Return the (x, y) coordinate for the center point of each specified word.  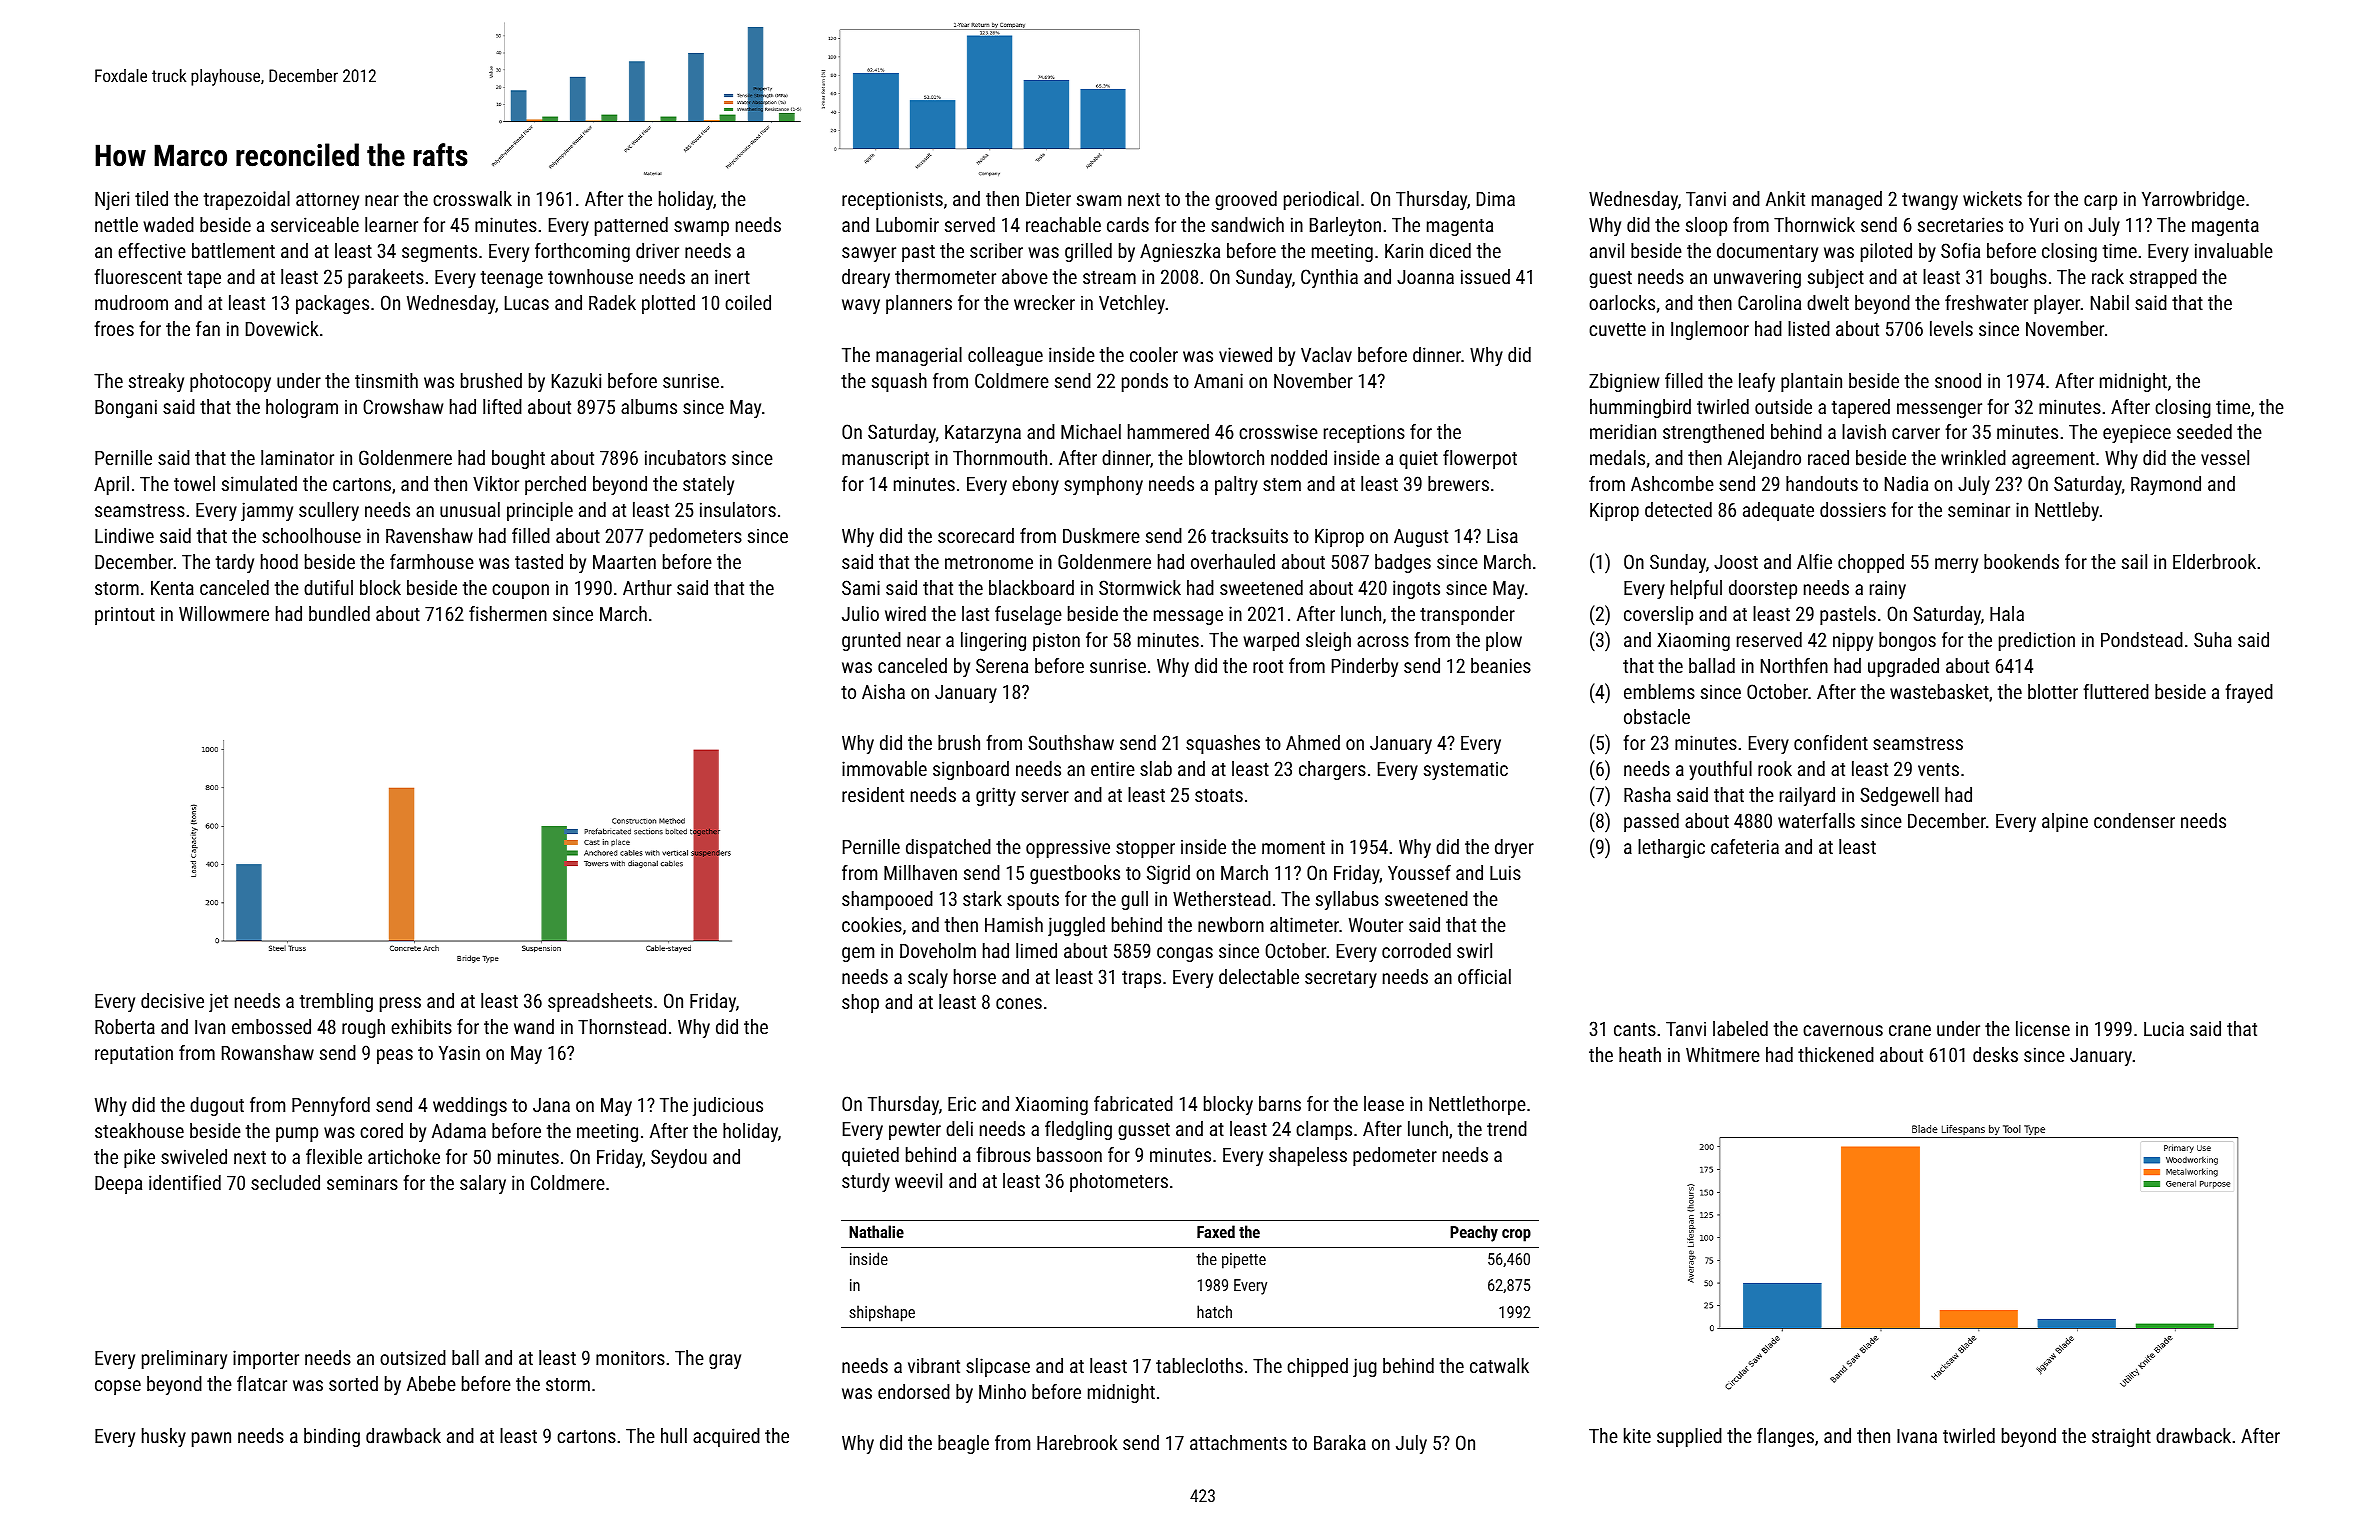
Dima (1496, 199)
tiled (151, 198)
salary (483, 1184)
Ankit (1785, 198)
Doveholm (938, 950)
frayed (2249, 693)
